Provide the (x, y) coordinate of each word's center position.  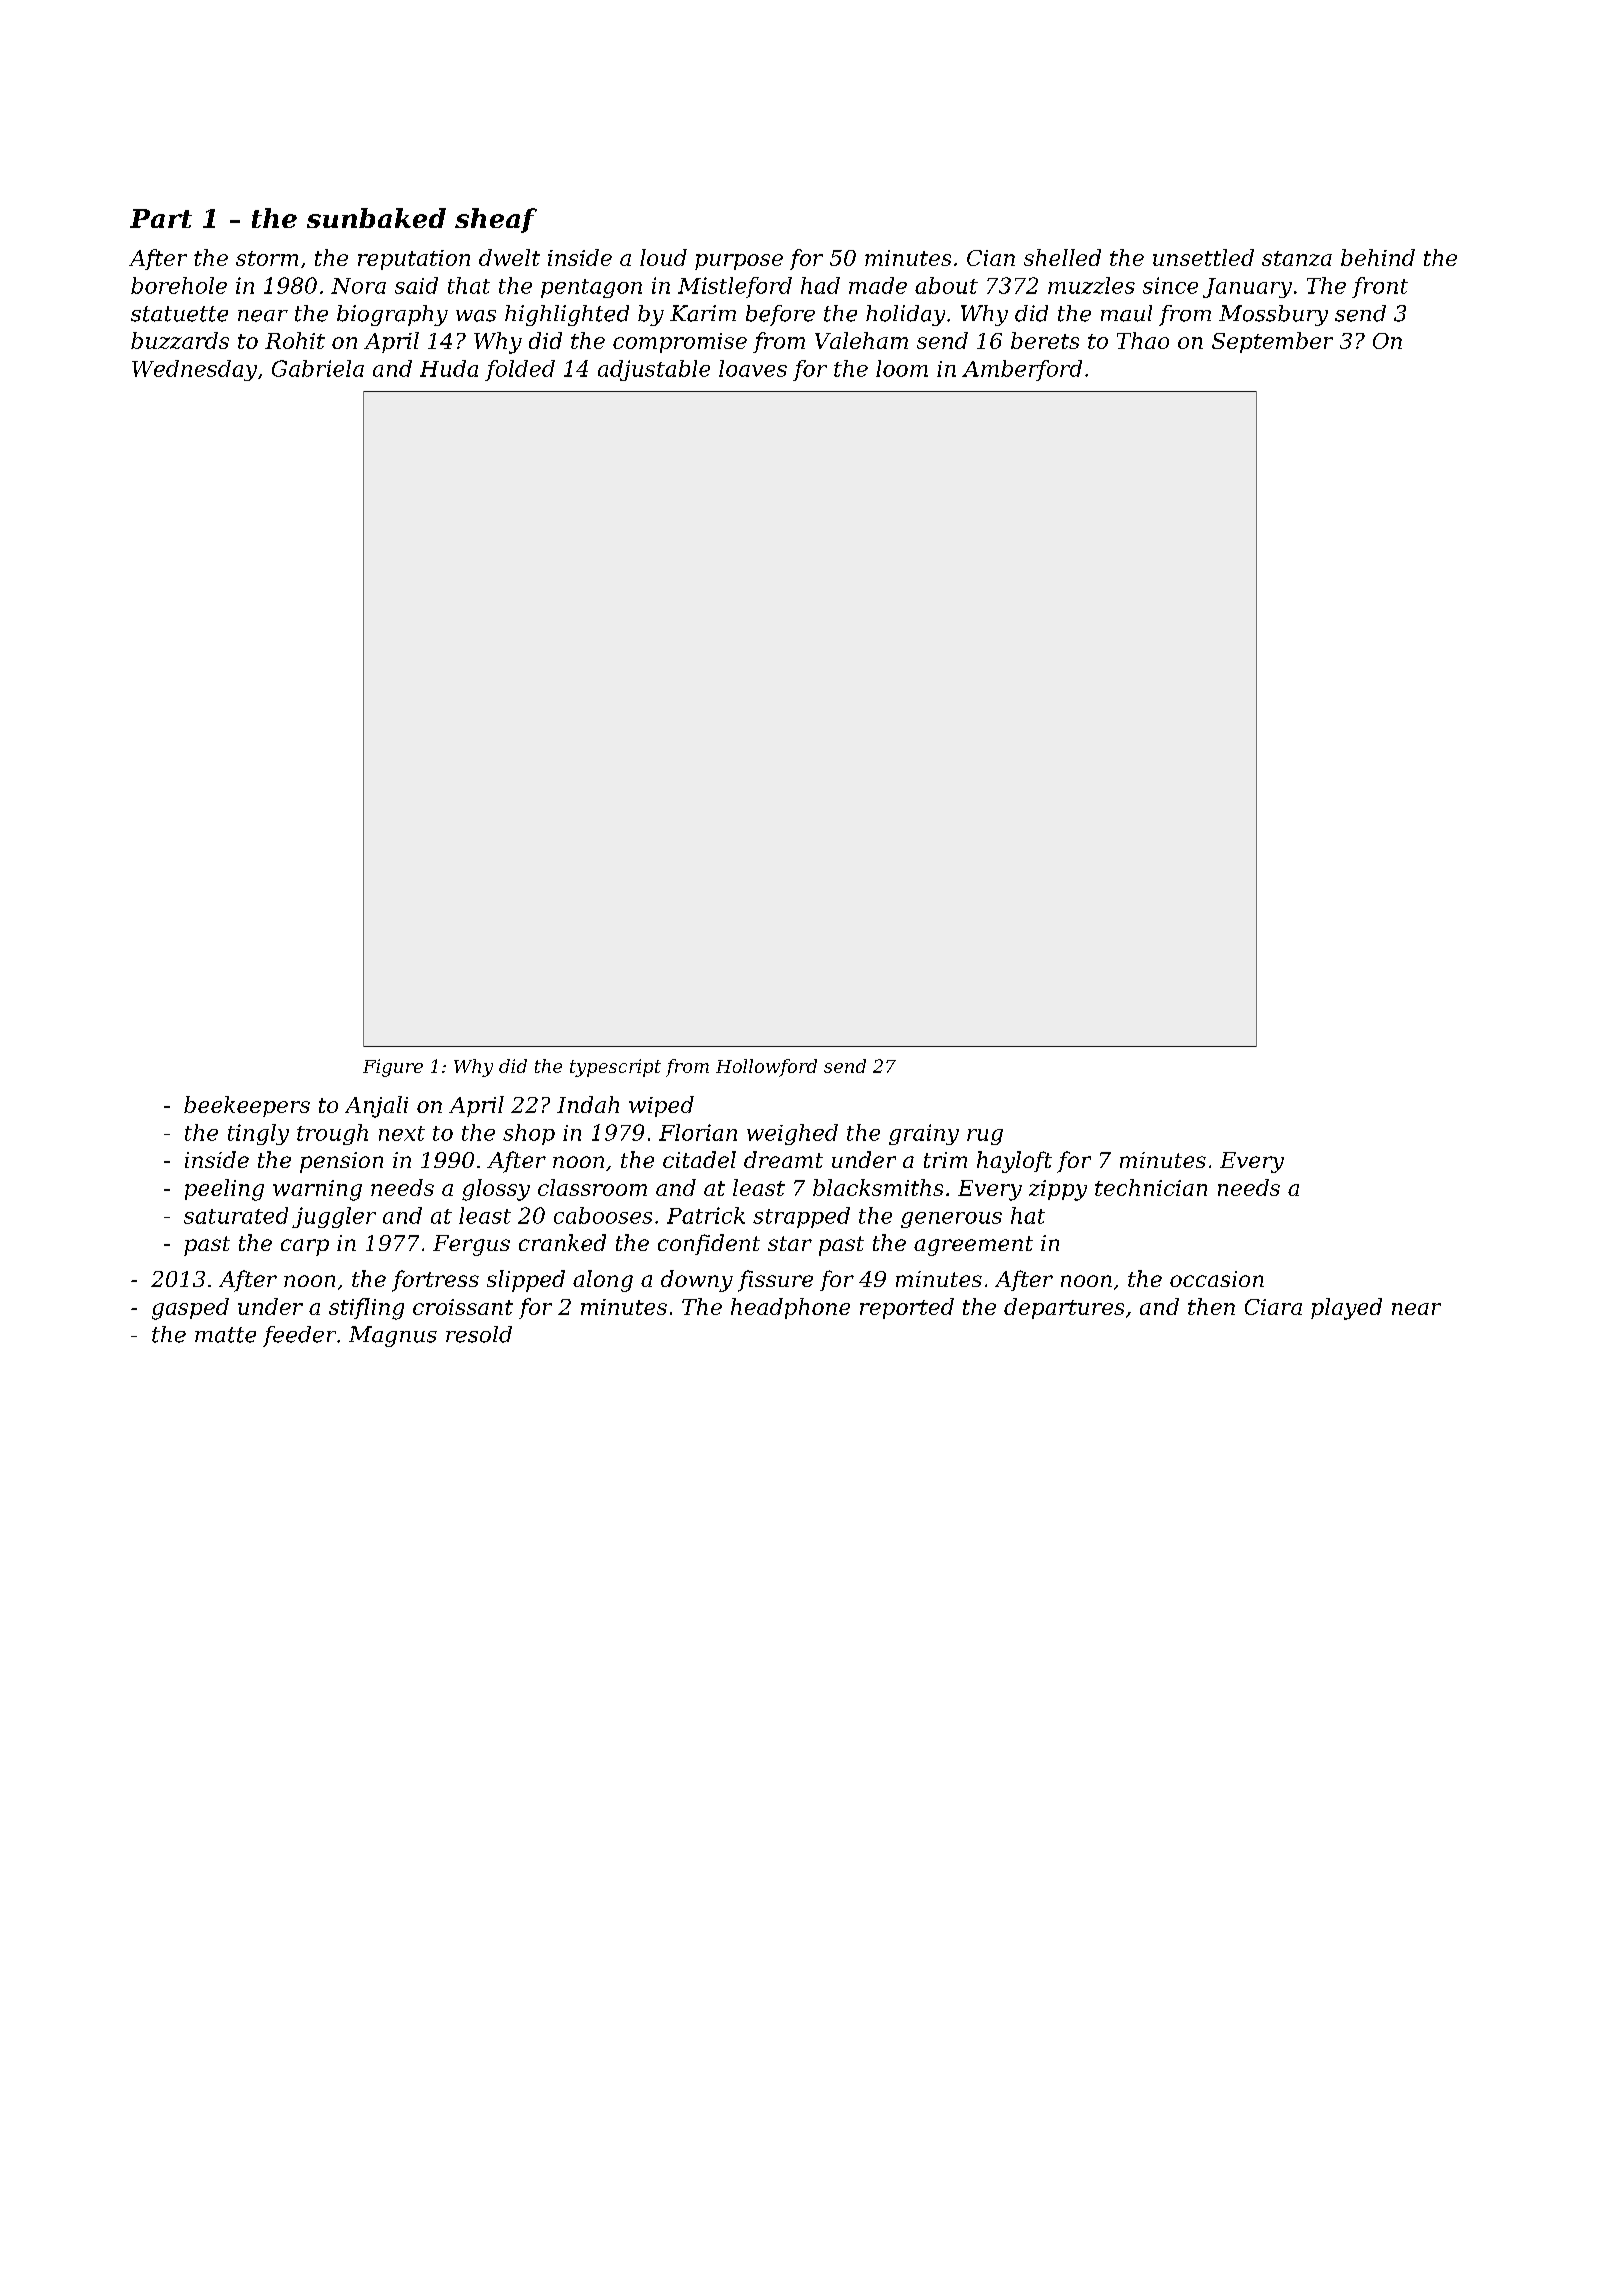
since (1170, 285)
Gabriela (318, 368)
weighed (792, 1134)
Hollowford (766, 1068)
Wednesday (194, 370)
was (476, 316)
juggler (334, 1217)
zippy (1058, 1190)
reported (907, 1308)
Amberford (1022, 370)
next (402, 1133)
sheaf (496, 220)
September (1272, 342)
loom (902, 368)
